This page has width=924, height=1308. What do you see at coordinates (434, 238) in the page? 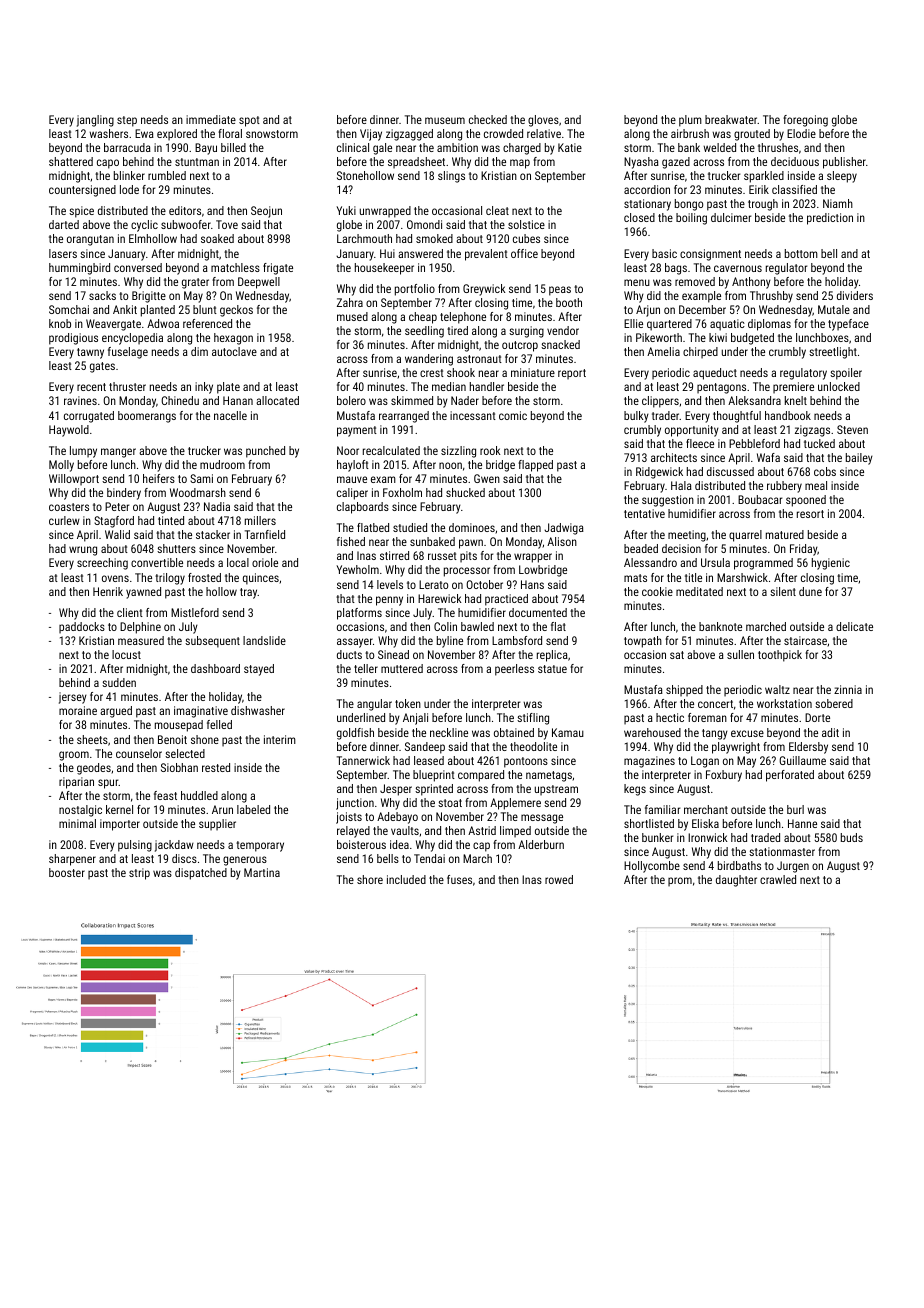
I see `smoked` at bounding box center [434, 238].
